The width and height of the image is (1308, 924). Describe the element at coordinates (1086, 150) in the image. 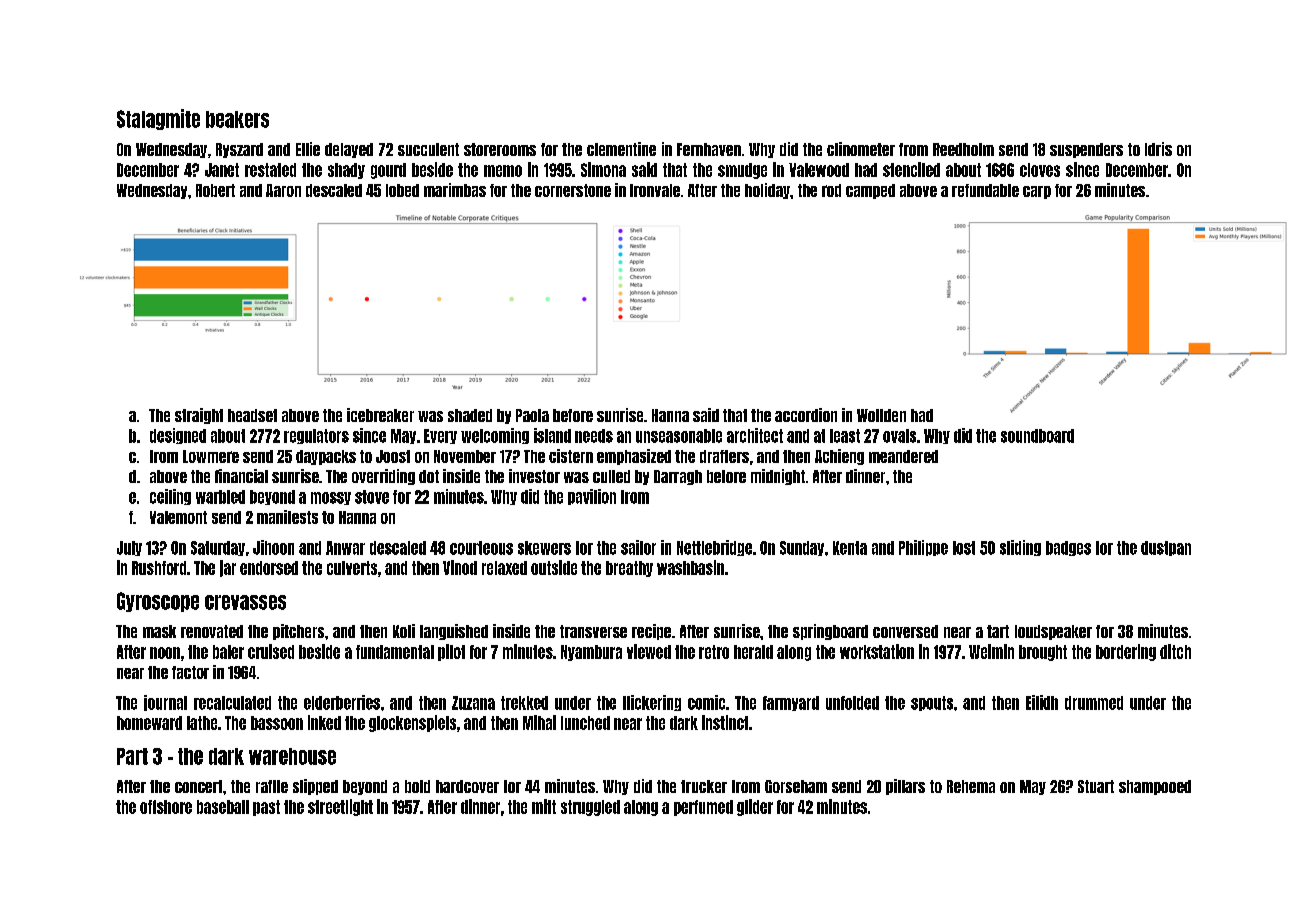

I see `suspenders` at that location.
